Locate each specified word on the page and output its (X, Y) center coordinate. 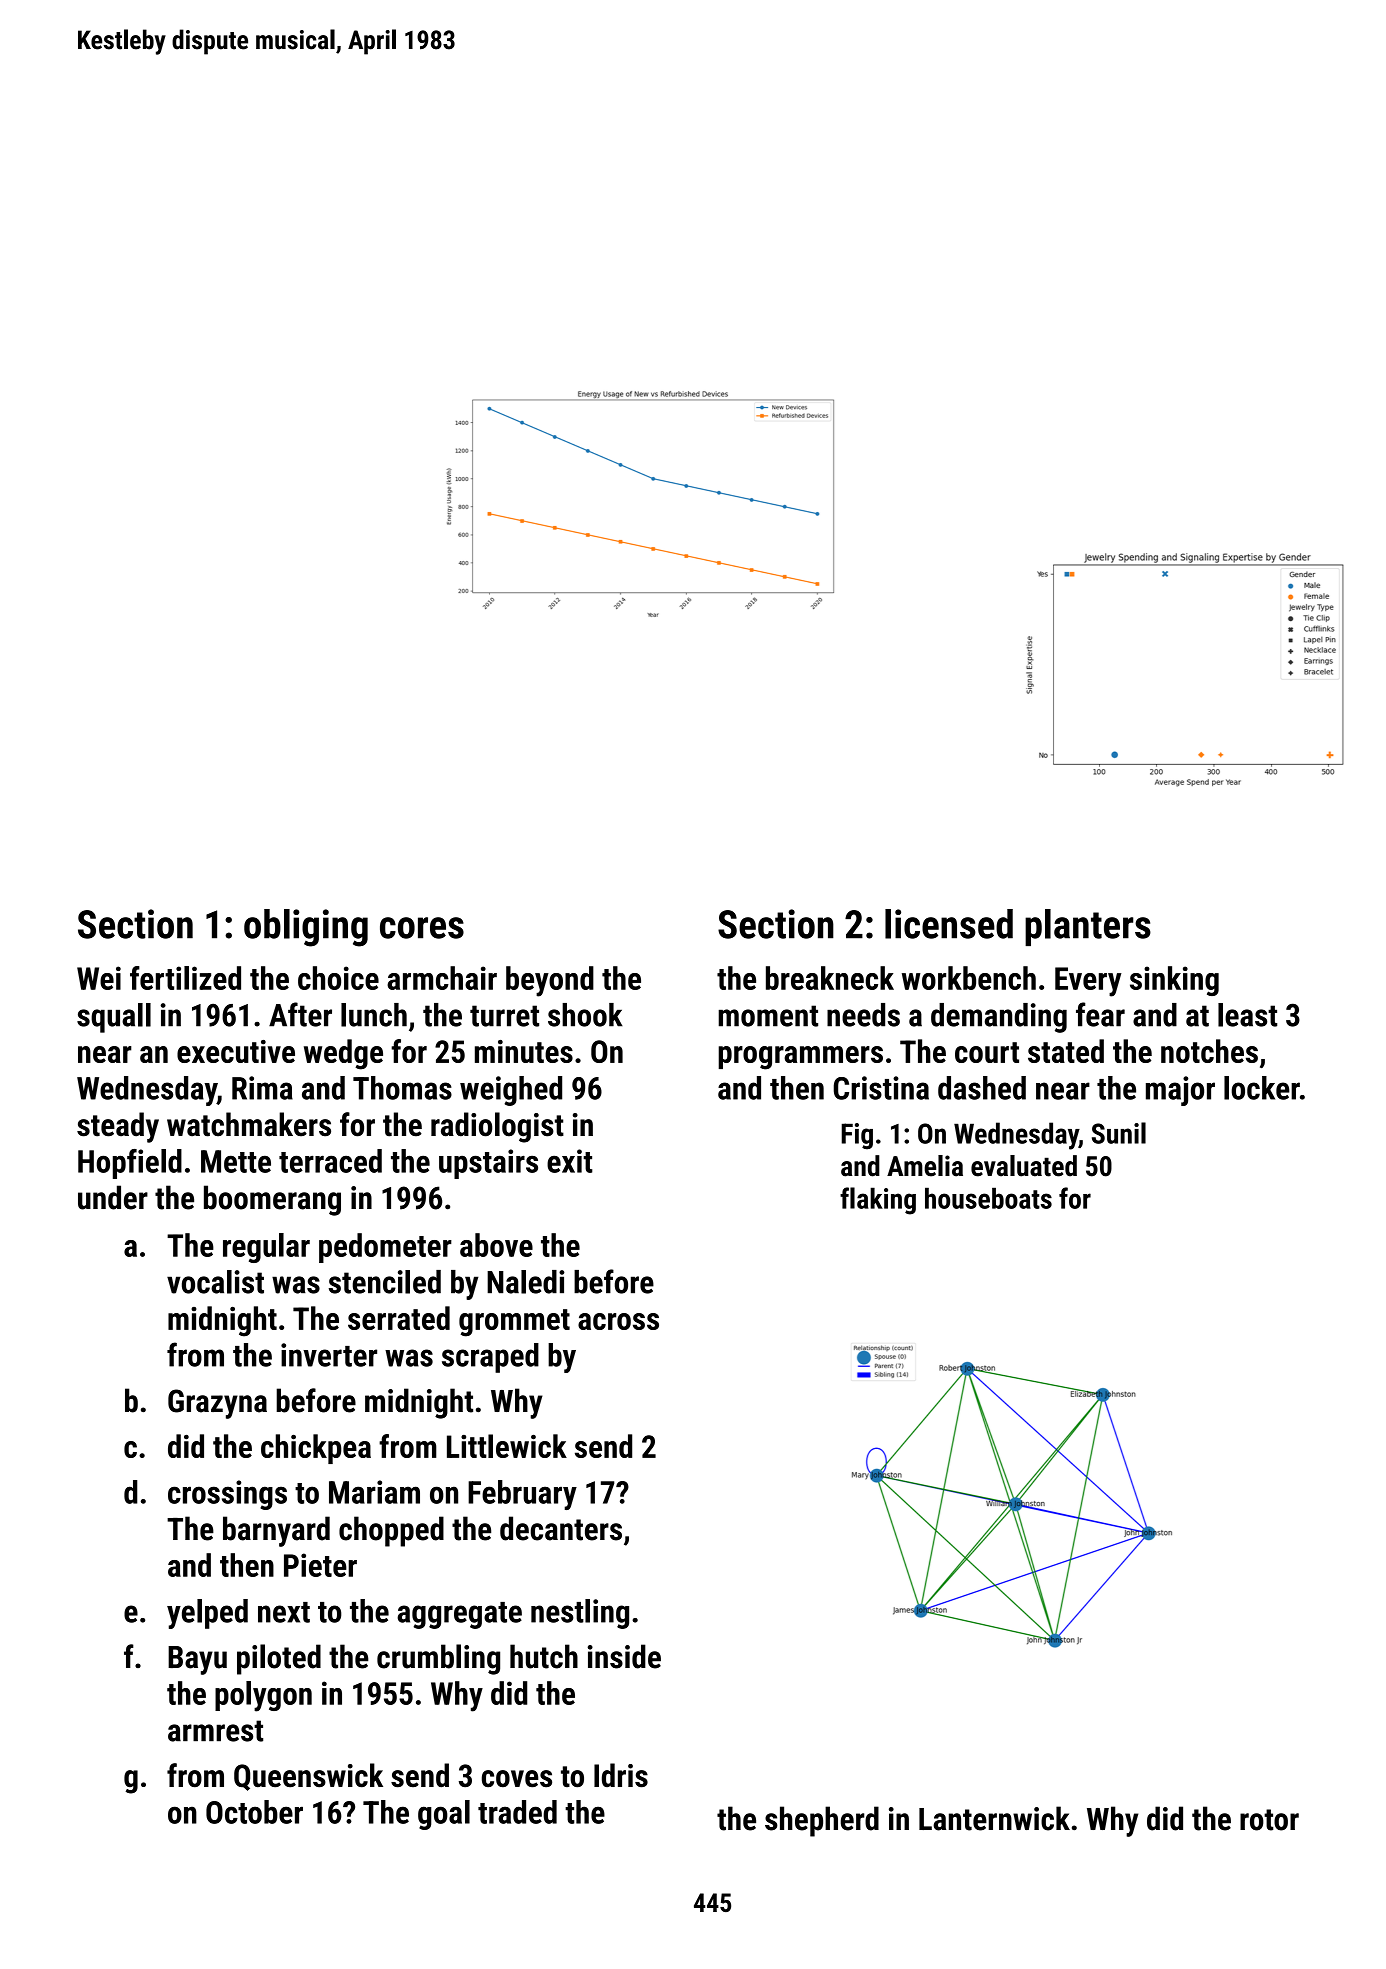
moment (768, 1016)
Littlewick (507, 1446)
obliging (306, 928)
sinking (1174, 981)
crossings (227, 1495)
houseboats (988, 1198)
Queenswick (308, 1777)
